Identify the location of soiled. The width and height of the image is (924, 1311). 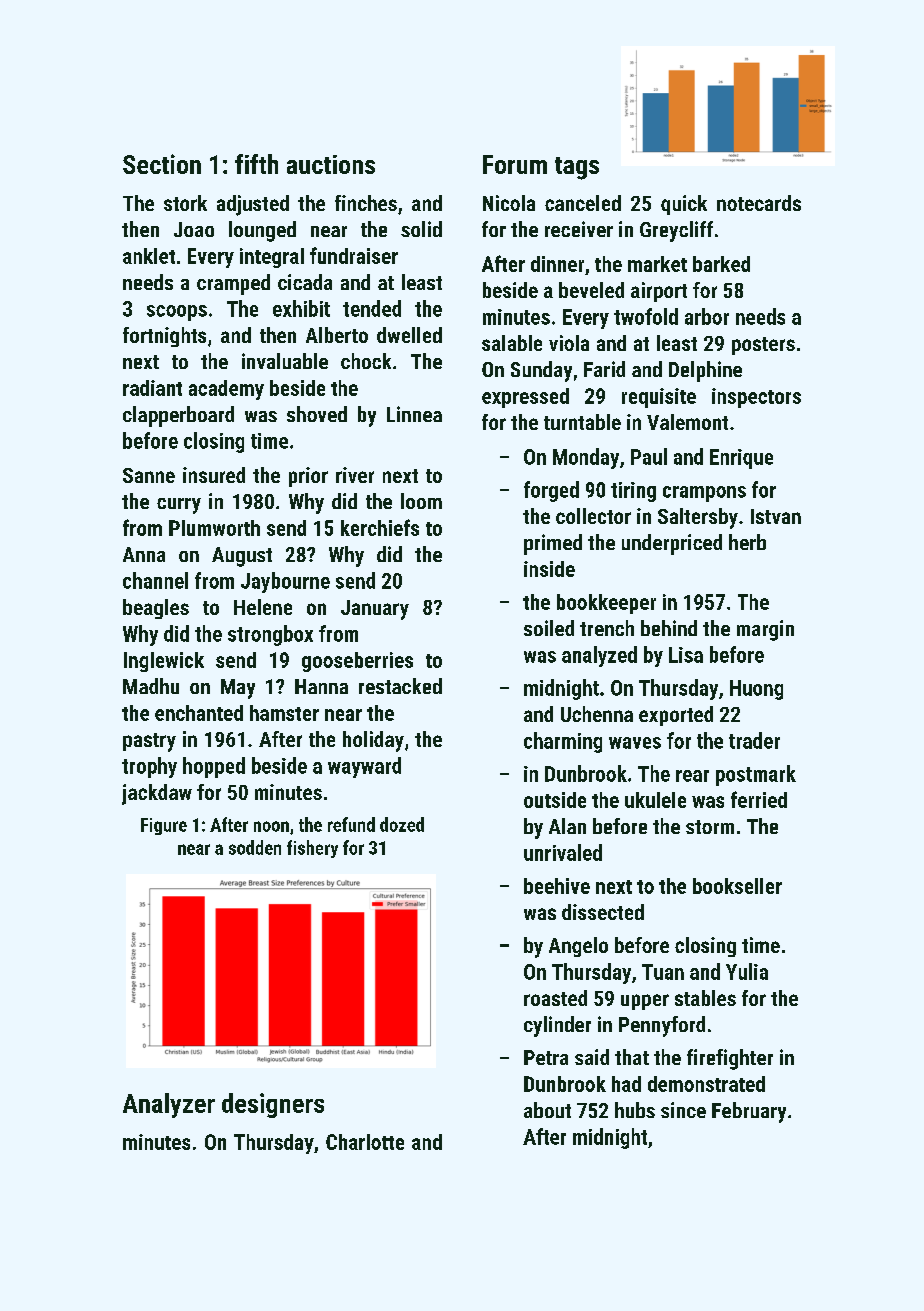
(549, 628).
